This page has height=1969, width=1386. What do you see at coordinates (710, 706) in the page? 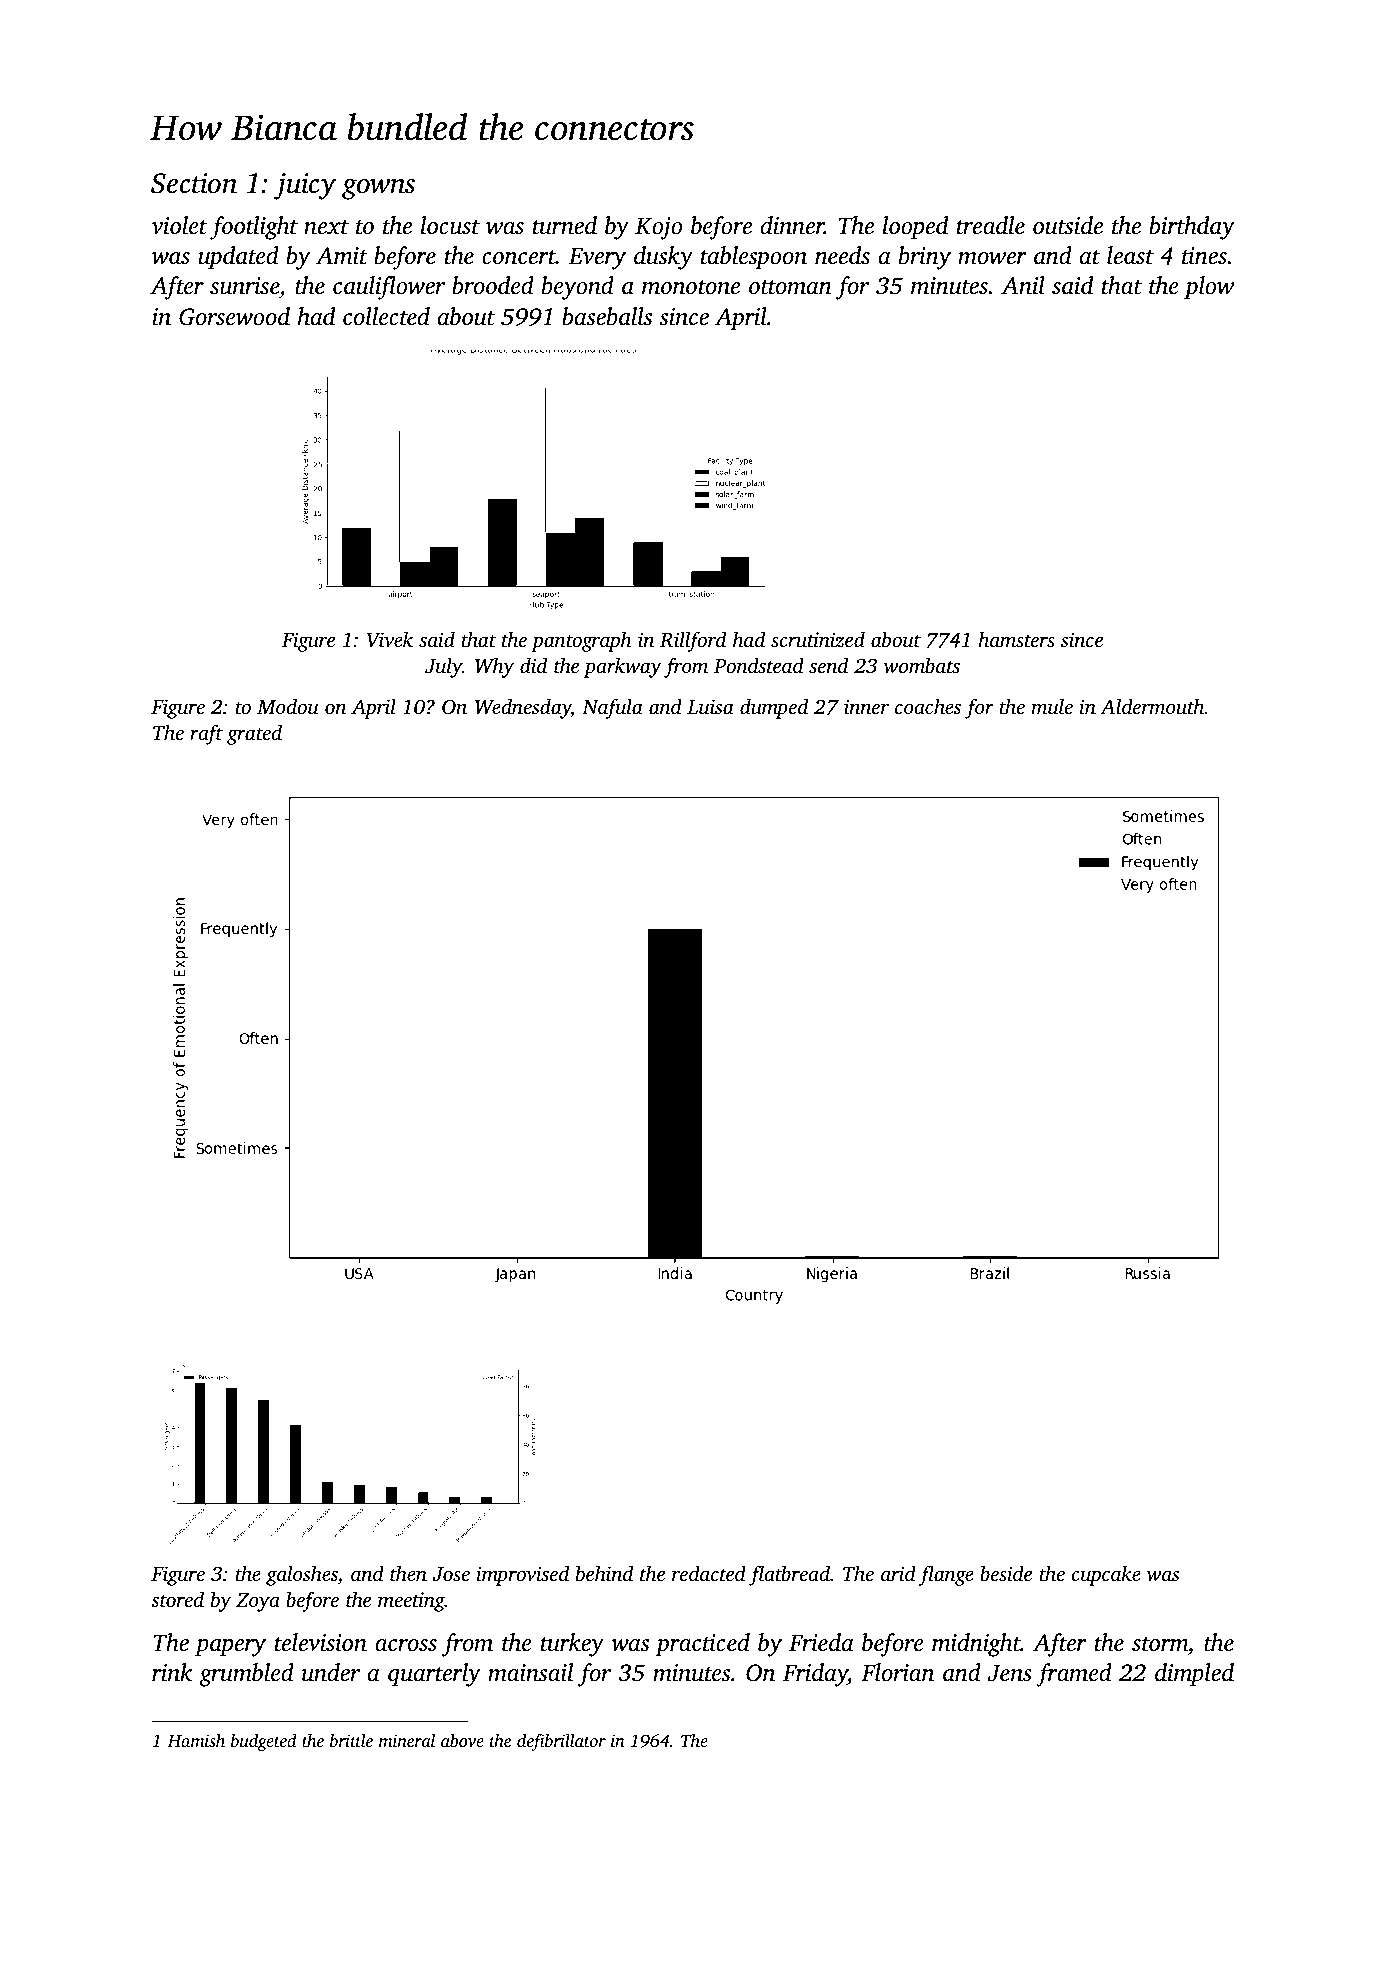
I see `Luisa` at bounding box center [710, 706].
